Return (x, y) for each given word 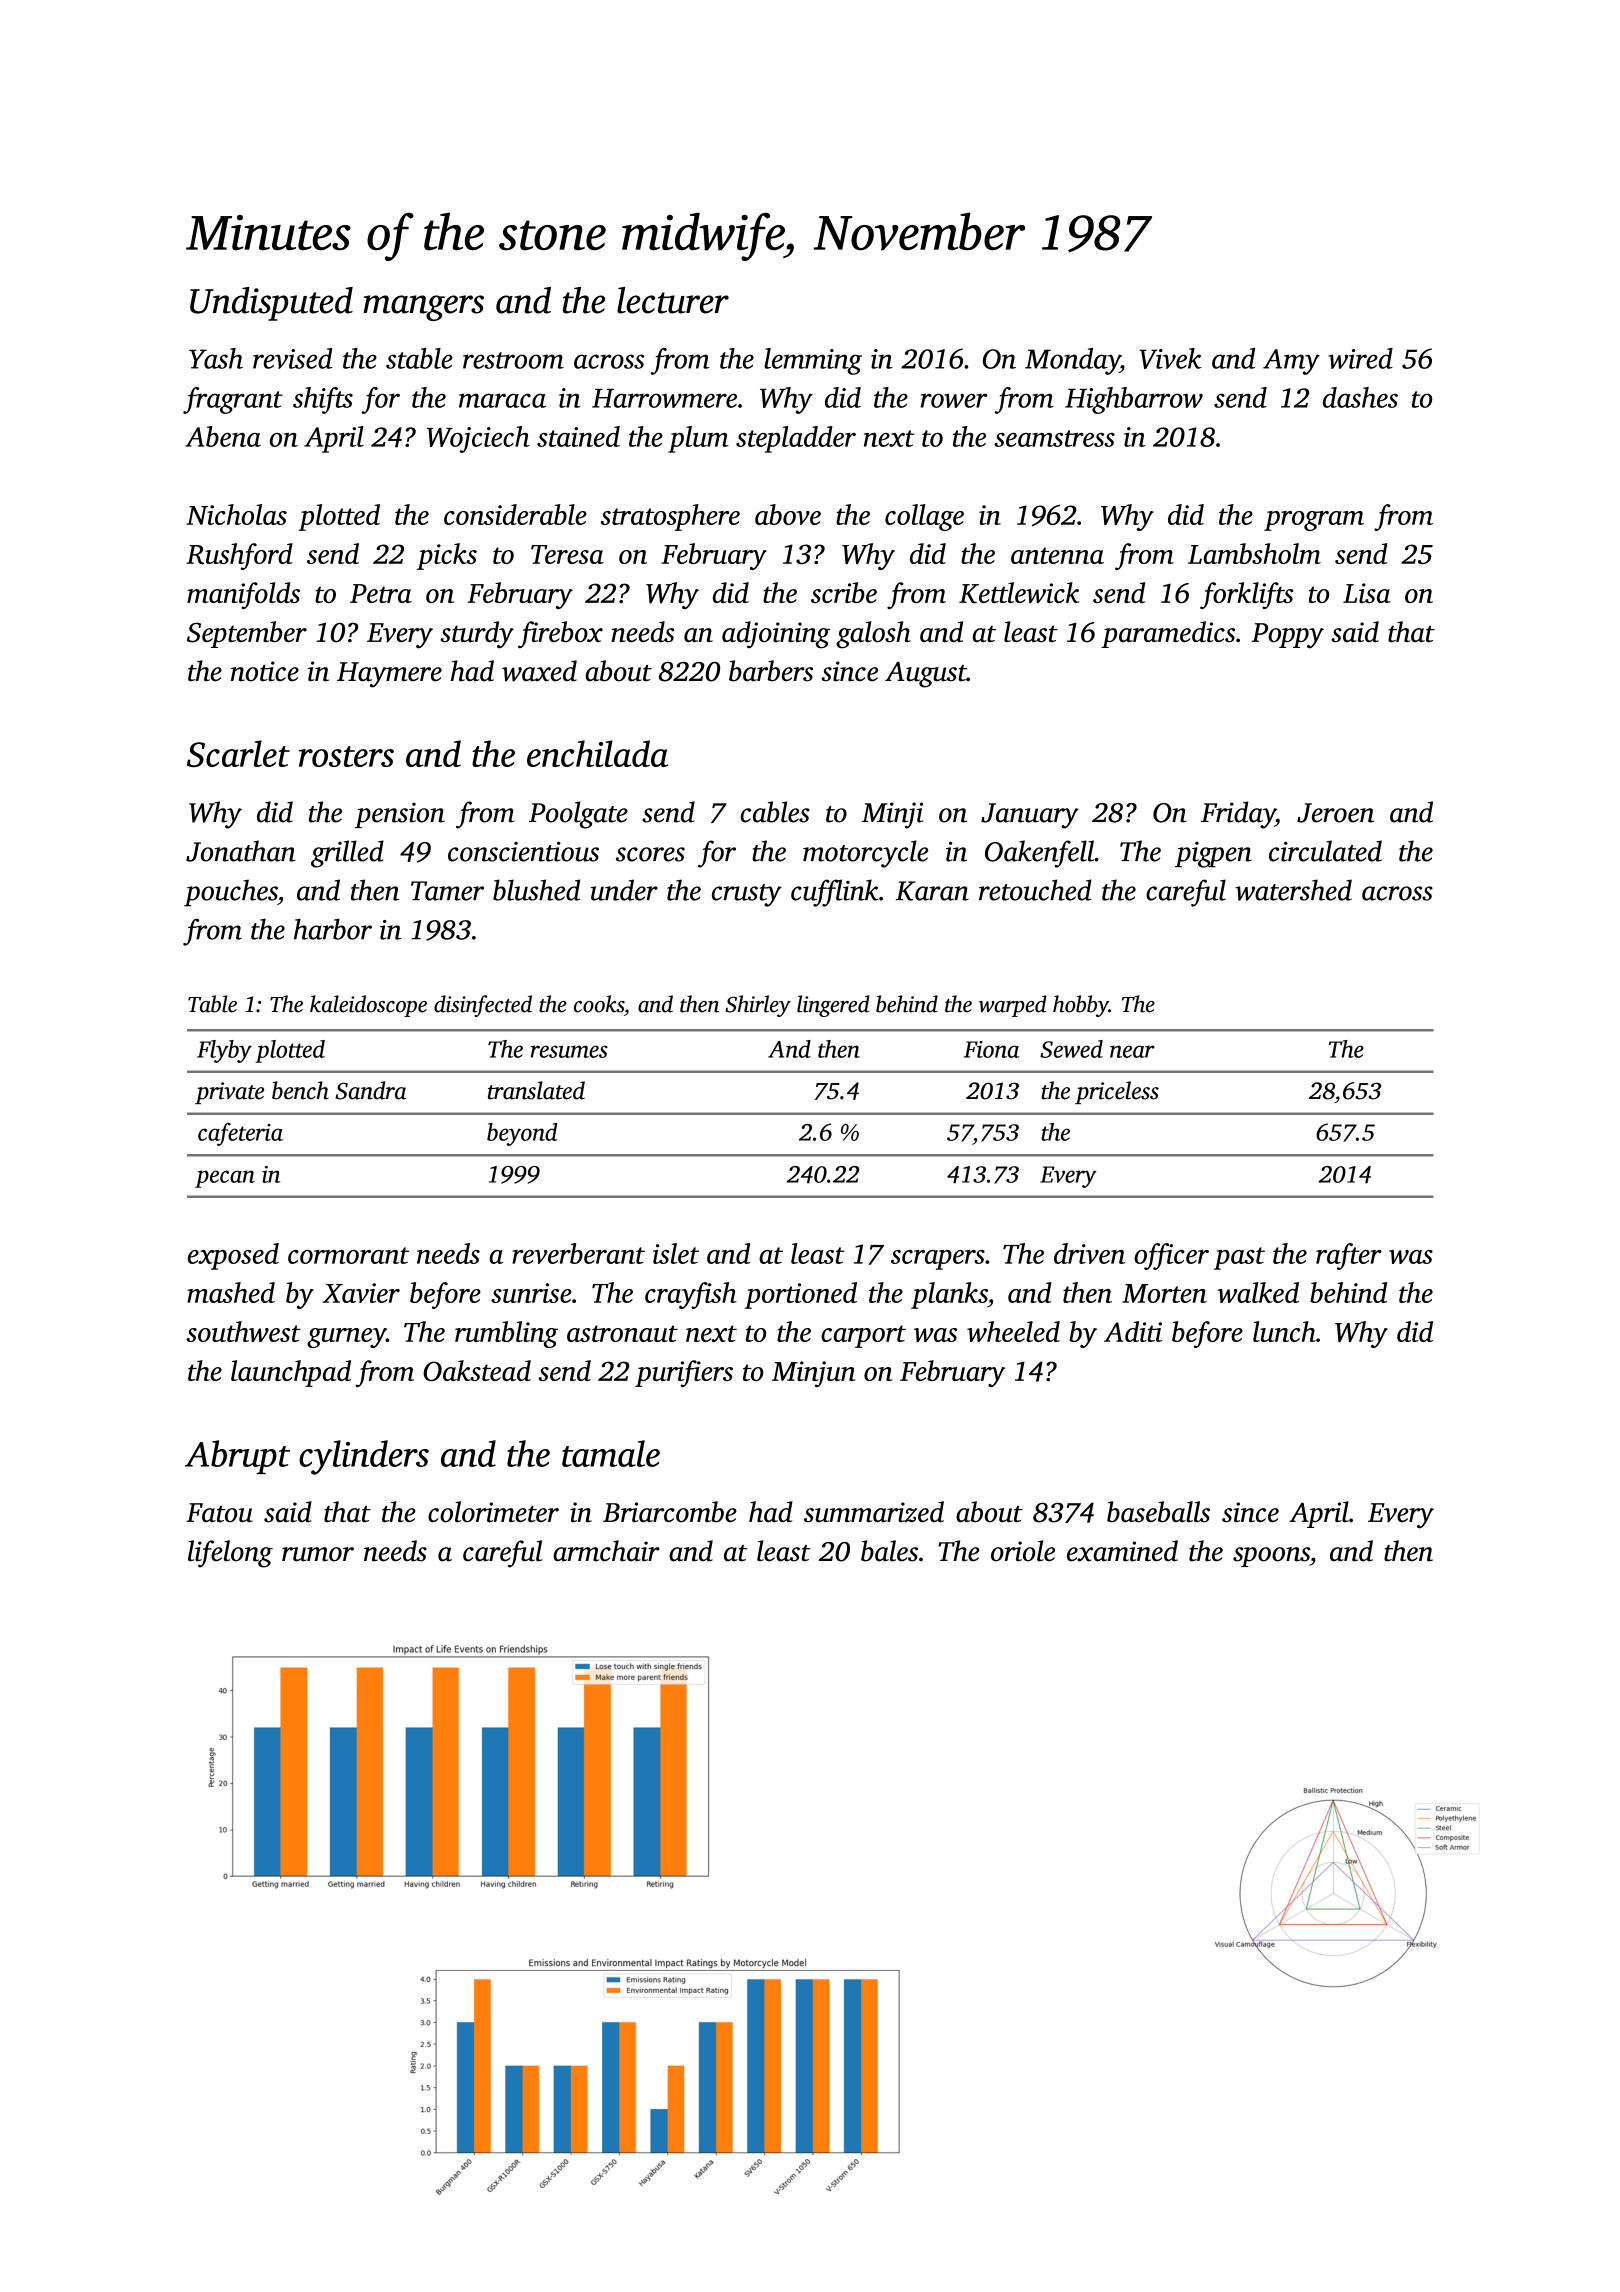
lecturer (673, 300)
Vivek (1170, 358)
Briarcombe (670, 1512)
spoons (1271, 1557)
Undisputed (271, 304)
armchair (606, 1551)
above (788, 514)
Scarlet (238, 753)
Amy (1291, 362)
